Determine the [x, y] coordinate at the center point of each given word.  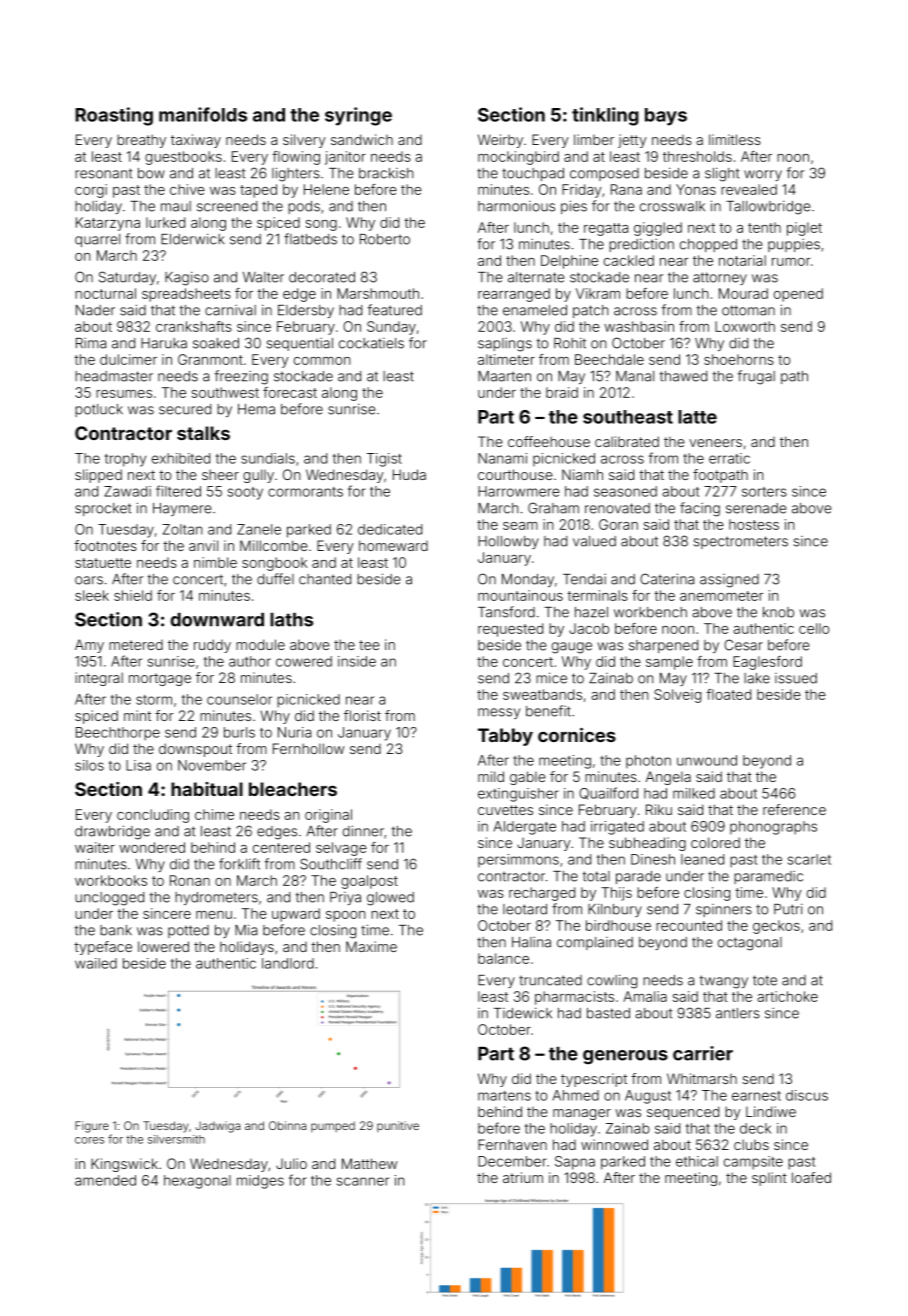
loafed [811, 1177]
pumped [333, 1126]
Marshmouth [378, 293]
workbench [650, 612]
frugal [756, 377]
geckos [776, 927]
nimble [215, 562]
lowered [163, 946]
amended [105, 1180]
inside [357, 661]
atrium [523, 1177]
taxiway [196, 141]
